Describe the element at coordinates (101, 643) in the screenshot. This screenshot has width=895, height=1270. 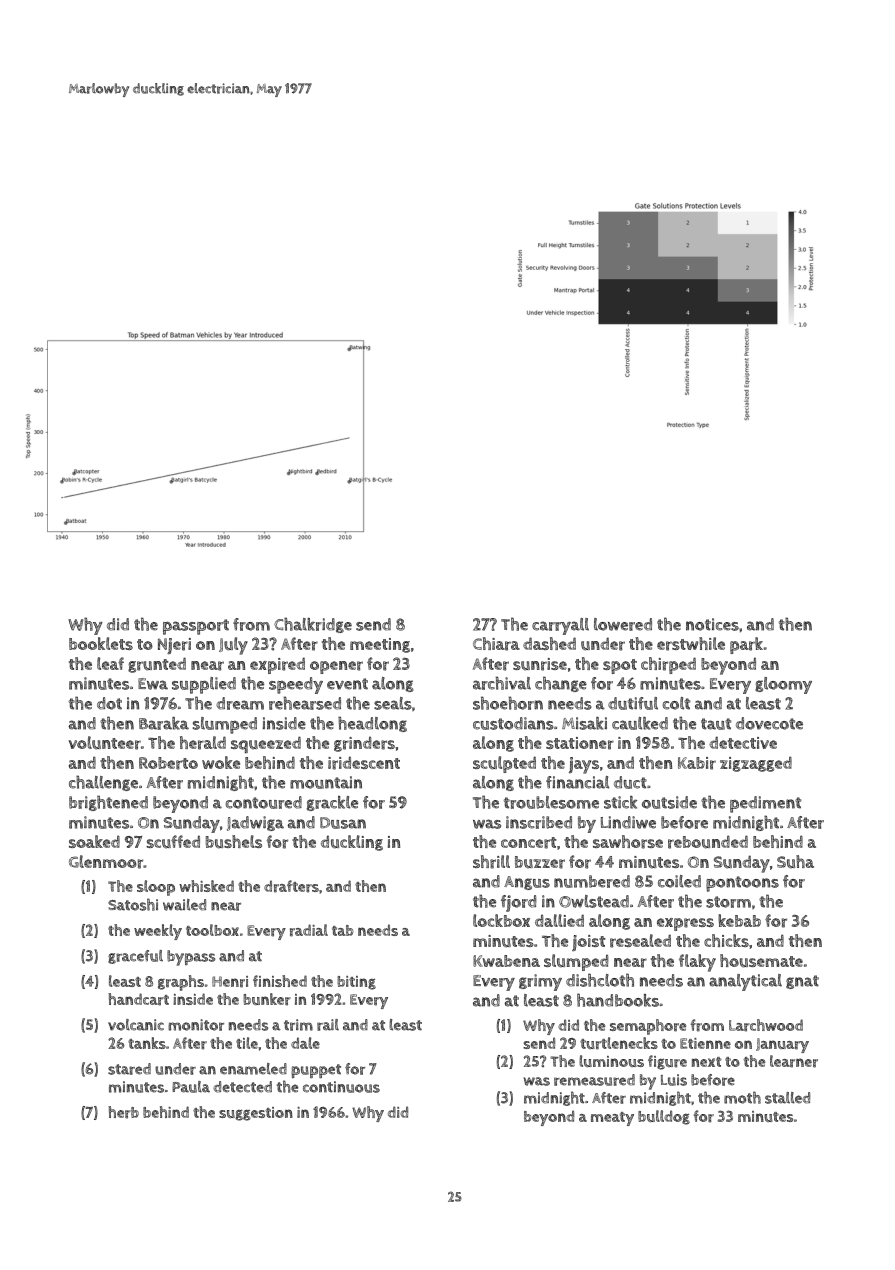
I see `booklets` at that location.
